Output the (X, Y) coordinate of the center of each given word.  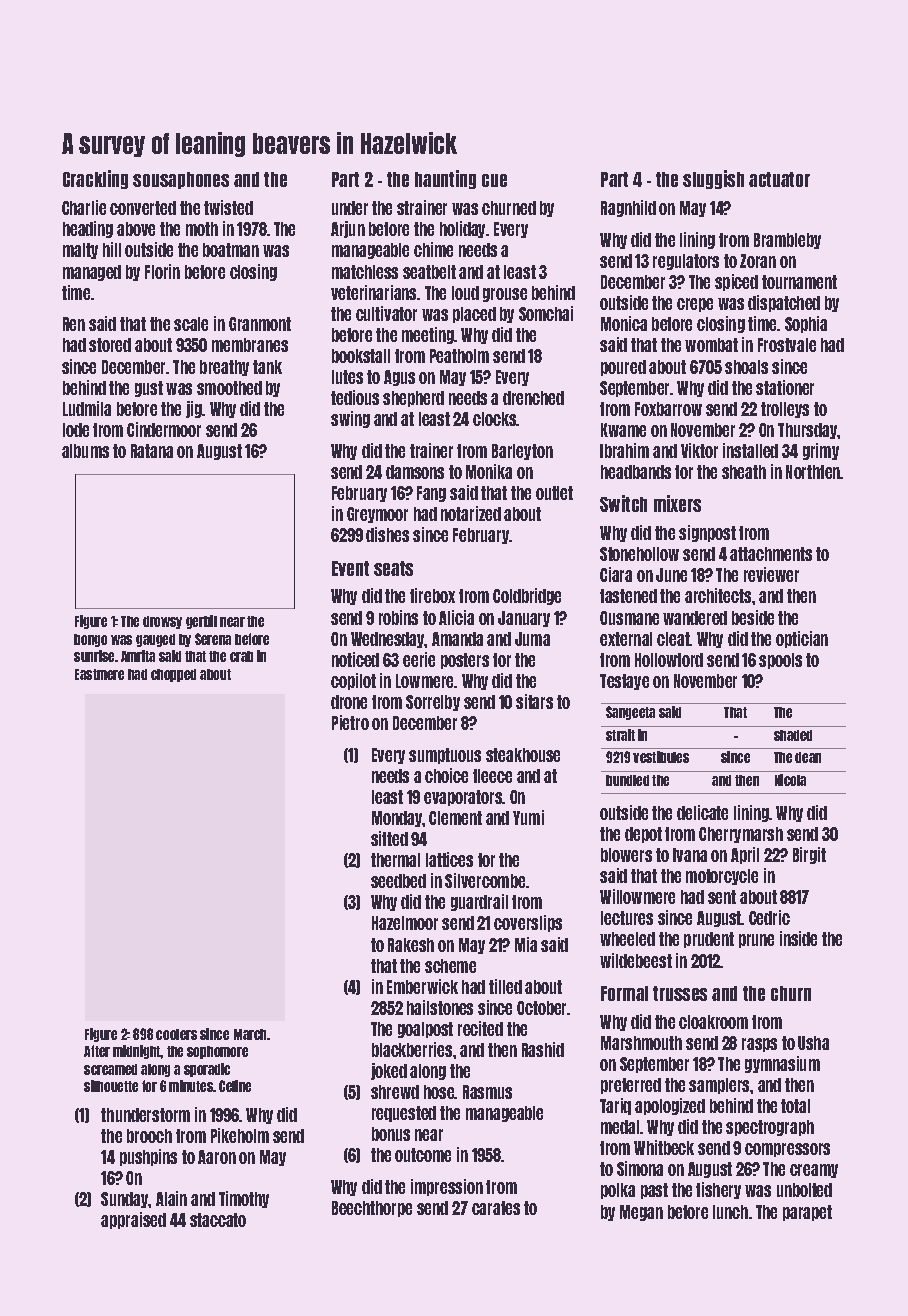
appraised (133, 1220)
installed (750, 450)
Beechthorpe (372, 1209)
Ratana (152, 451)
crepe (695, 305)
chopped (173, 675)
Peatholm (459, 356)
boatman (231, 250)
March (250, 1034)
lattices (449, 859)
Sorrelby (433, 703)
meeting (428, 335)
